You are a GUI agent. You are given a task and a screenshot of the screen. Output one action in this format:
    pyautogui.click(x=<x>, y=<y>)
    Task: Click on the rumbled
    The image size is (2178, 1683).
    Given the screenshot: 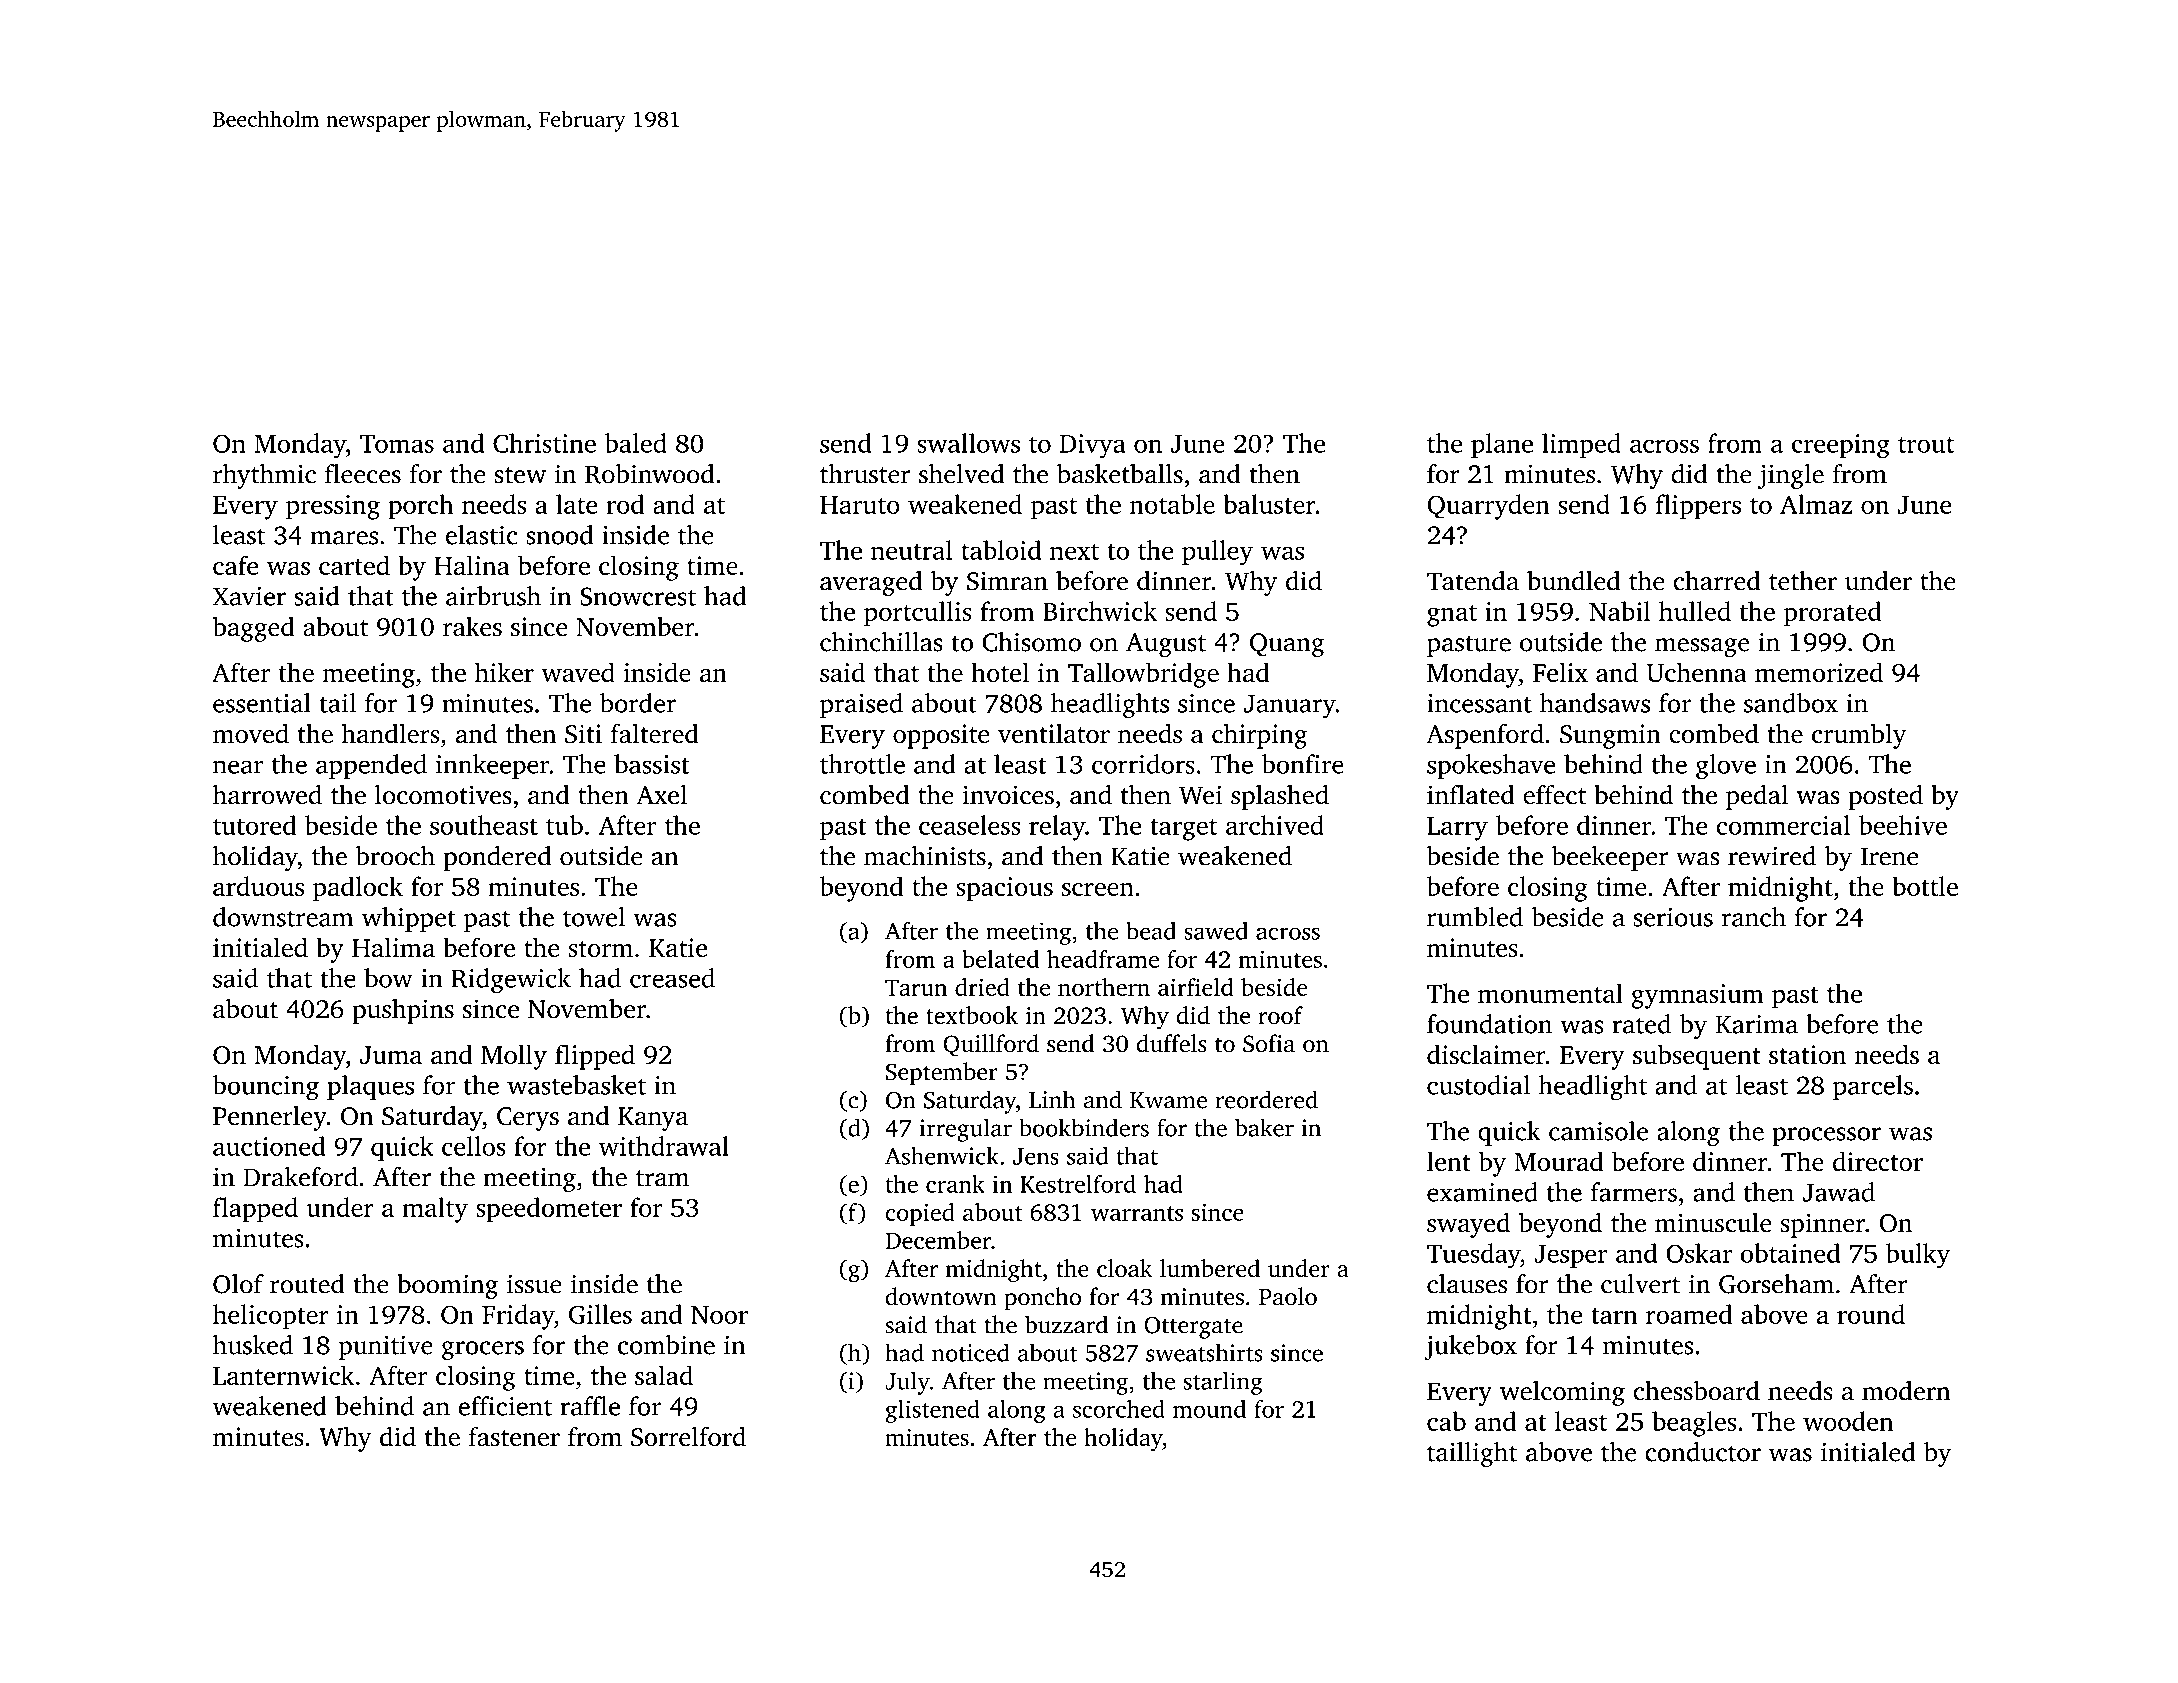 What is the action you would take?
    pyautogui.click(x=1475, y=917)
